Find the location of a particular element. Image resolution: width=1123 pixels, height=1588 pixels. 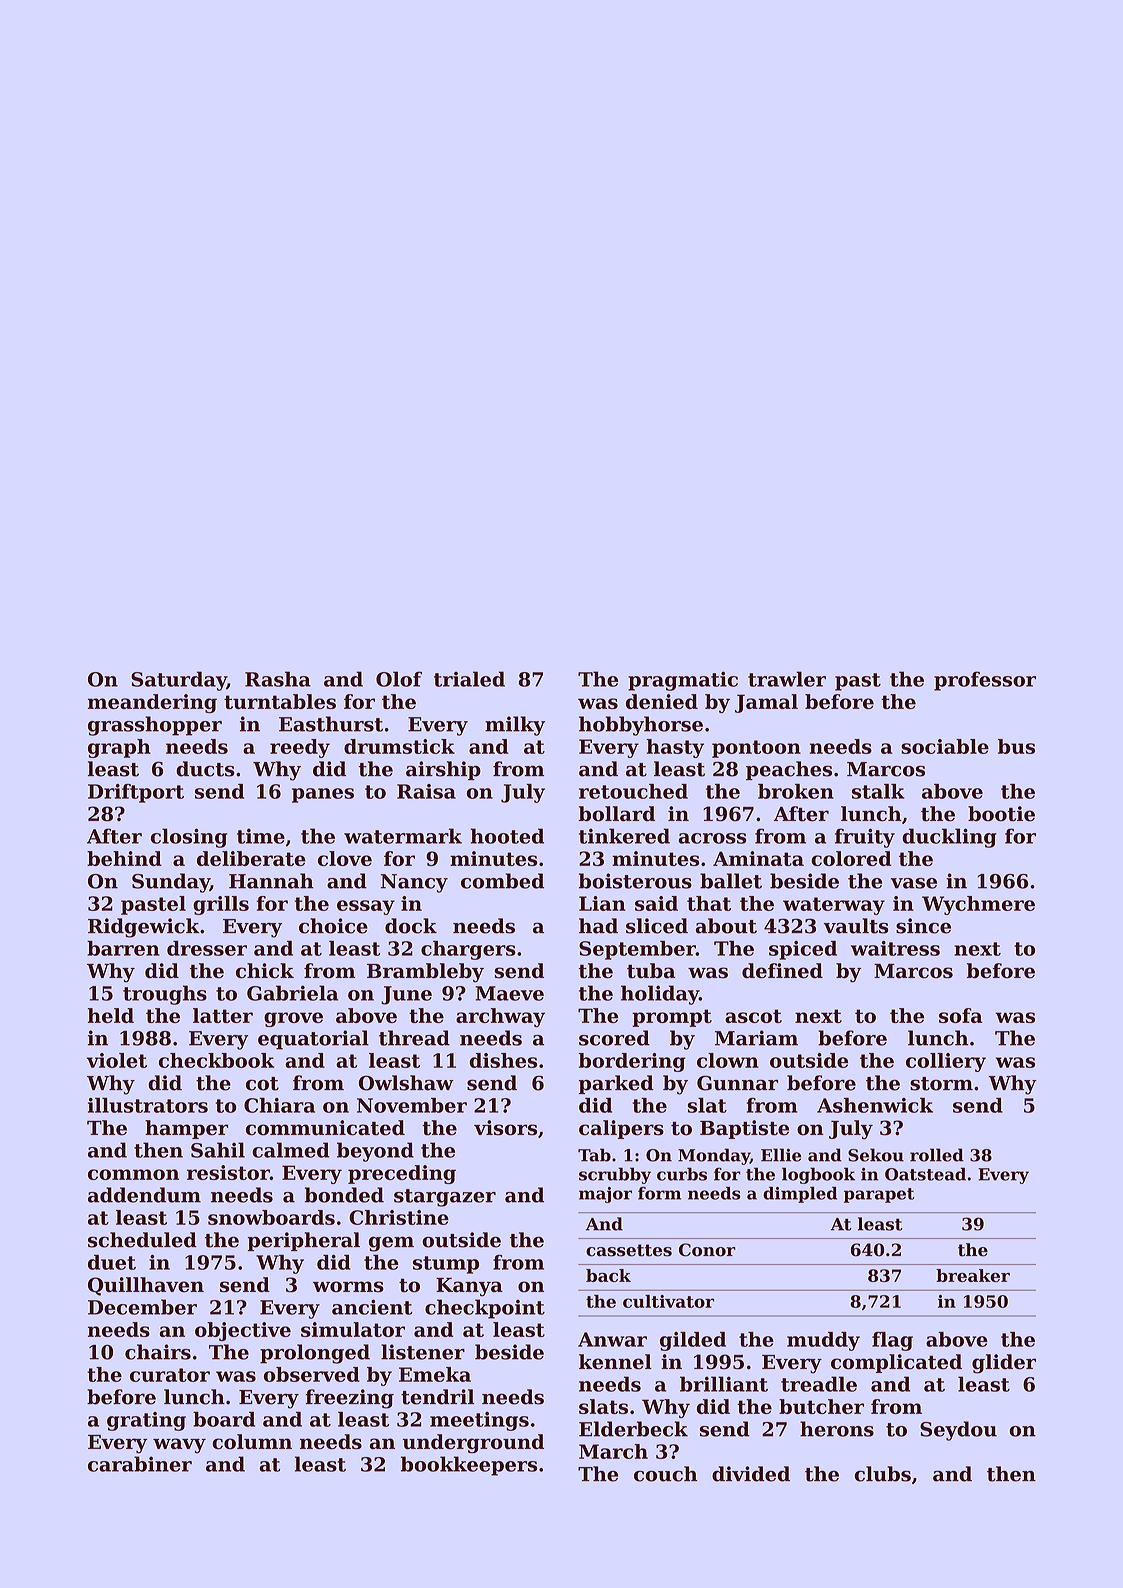

held is located at coordinates (110, 1015).
